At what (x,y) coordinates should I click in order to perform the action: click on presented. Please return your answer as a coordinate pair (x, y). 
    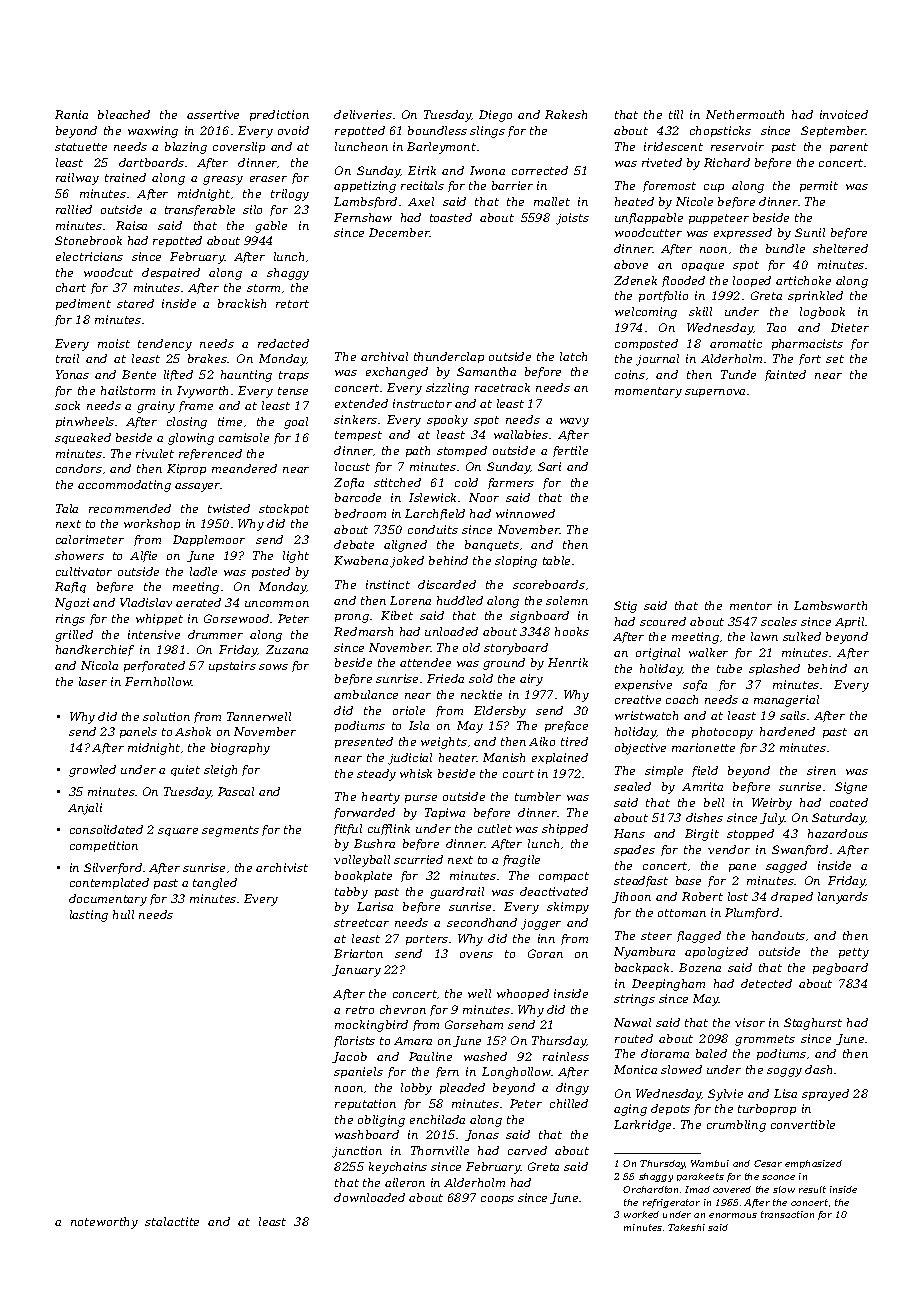
    Looking at the image, I should click on (364, 742).
